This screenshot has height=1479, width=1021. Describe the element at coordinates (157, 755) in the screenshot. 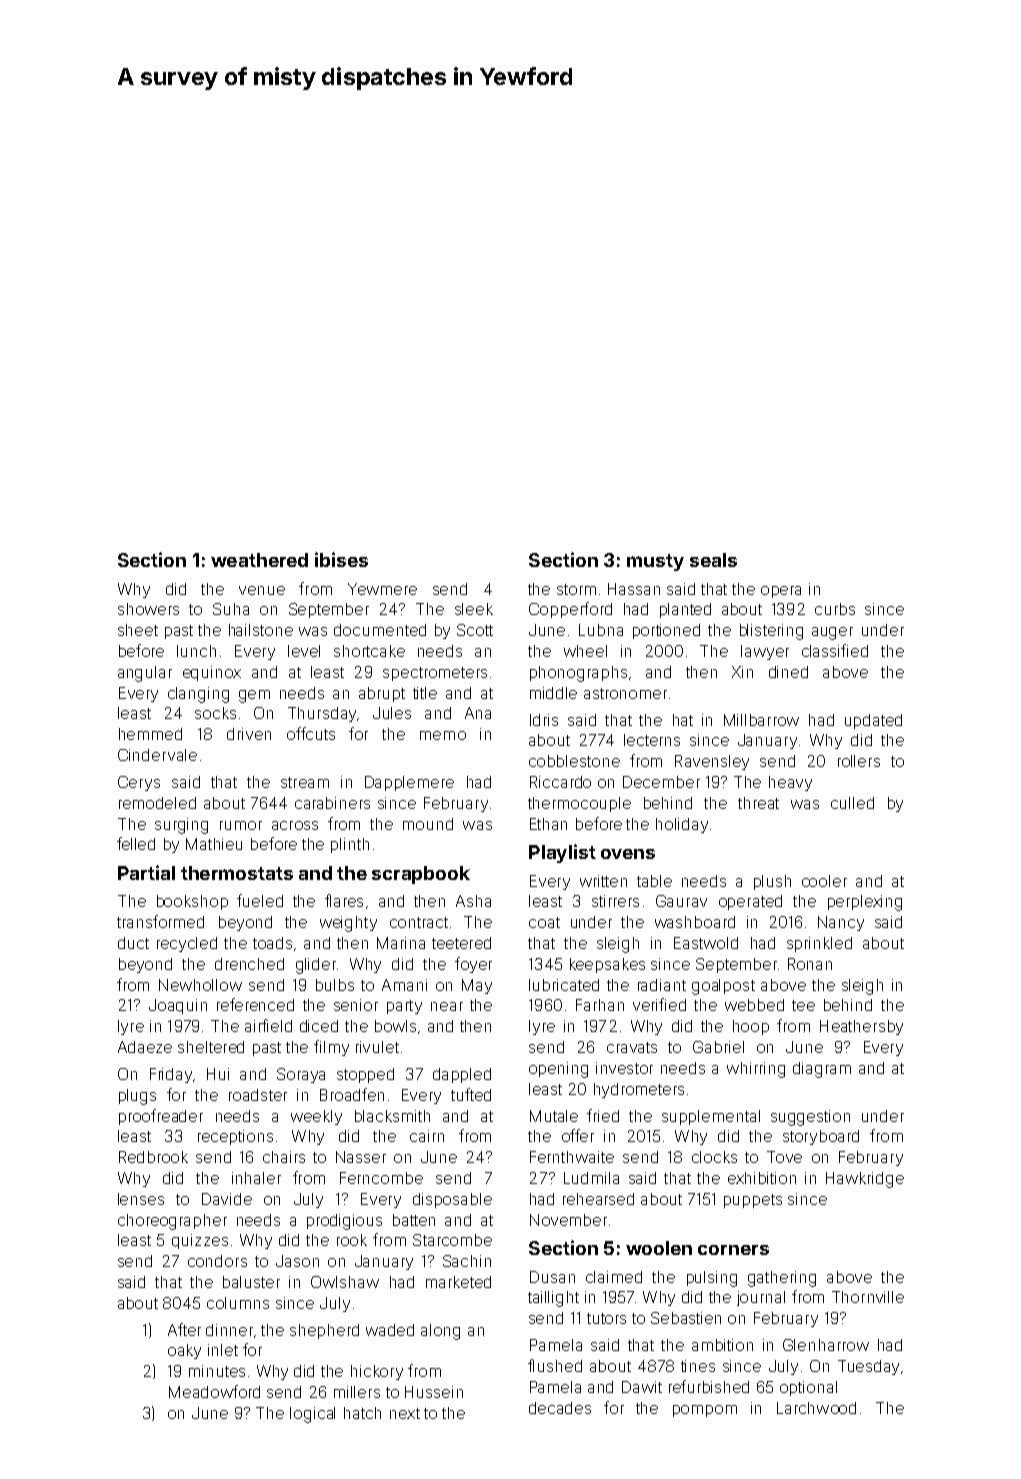

I see `Cindervale` at that location.
